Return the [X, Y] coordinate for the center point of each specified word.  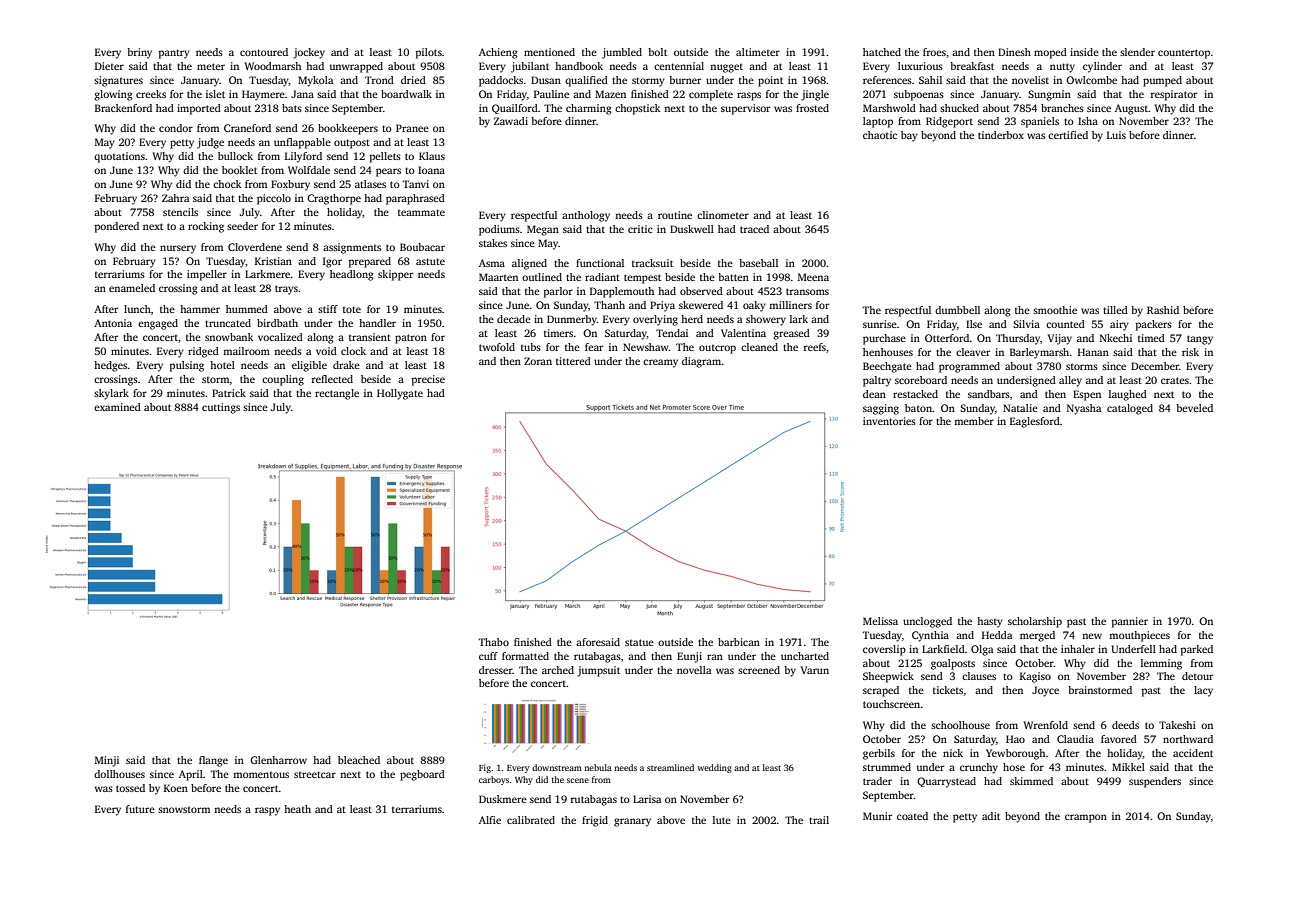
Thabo [493, 642]
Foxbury [290, 185]
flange [213, 761]
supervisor [745, 109]
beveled [1194, 408]
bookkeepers [348, 129]
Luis [1116, 135]
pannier [1130, 622]
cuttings [221, 408]
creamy [660, 363]
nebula [598, 767]
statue [639, 642]
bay [909, 136]
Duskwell [692, 229]
